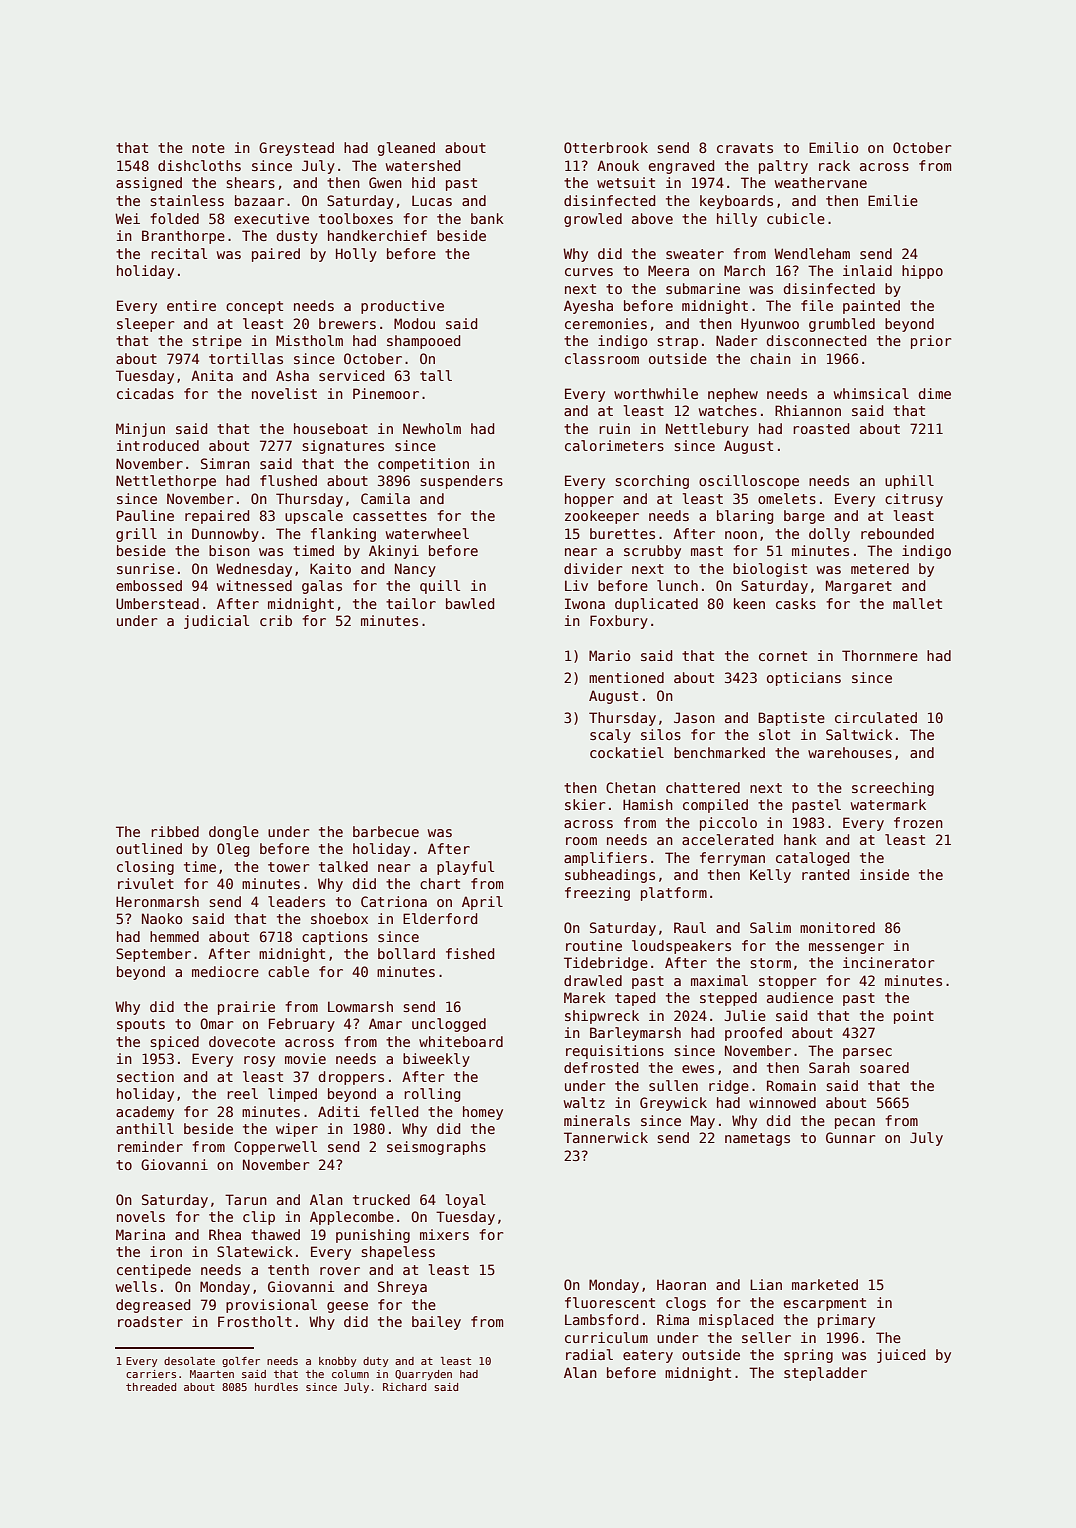  Describe the element at coordinates (935, 393) in the screenshot. I see `dime` at that location.
